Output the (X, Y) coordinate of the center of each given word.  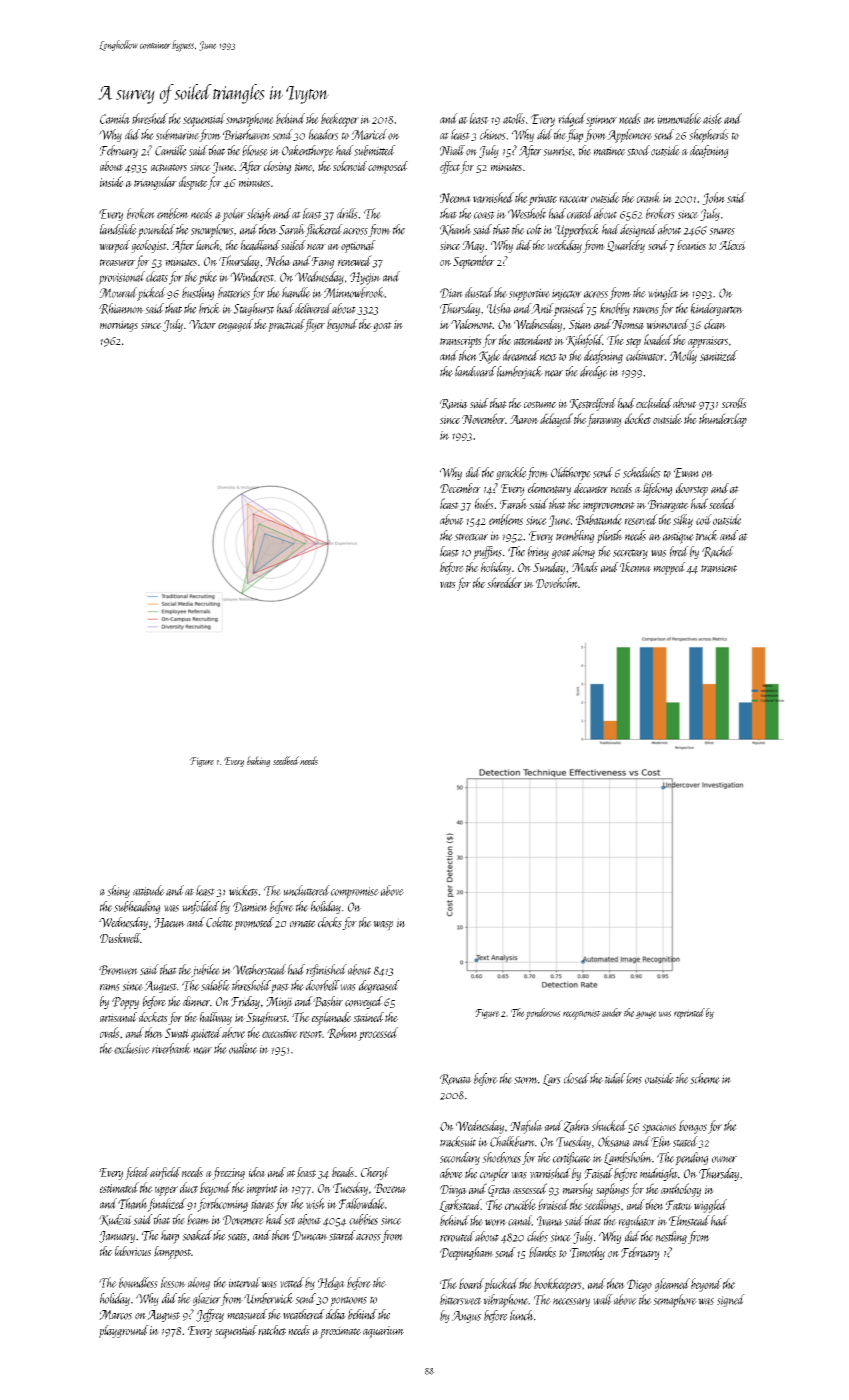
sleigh (259, 214)
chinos (493, 134)
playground (124, 1331)
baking (258, 761)
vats (448, 584)
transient (719, 568)
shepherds (709, 136)
